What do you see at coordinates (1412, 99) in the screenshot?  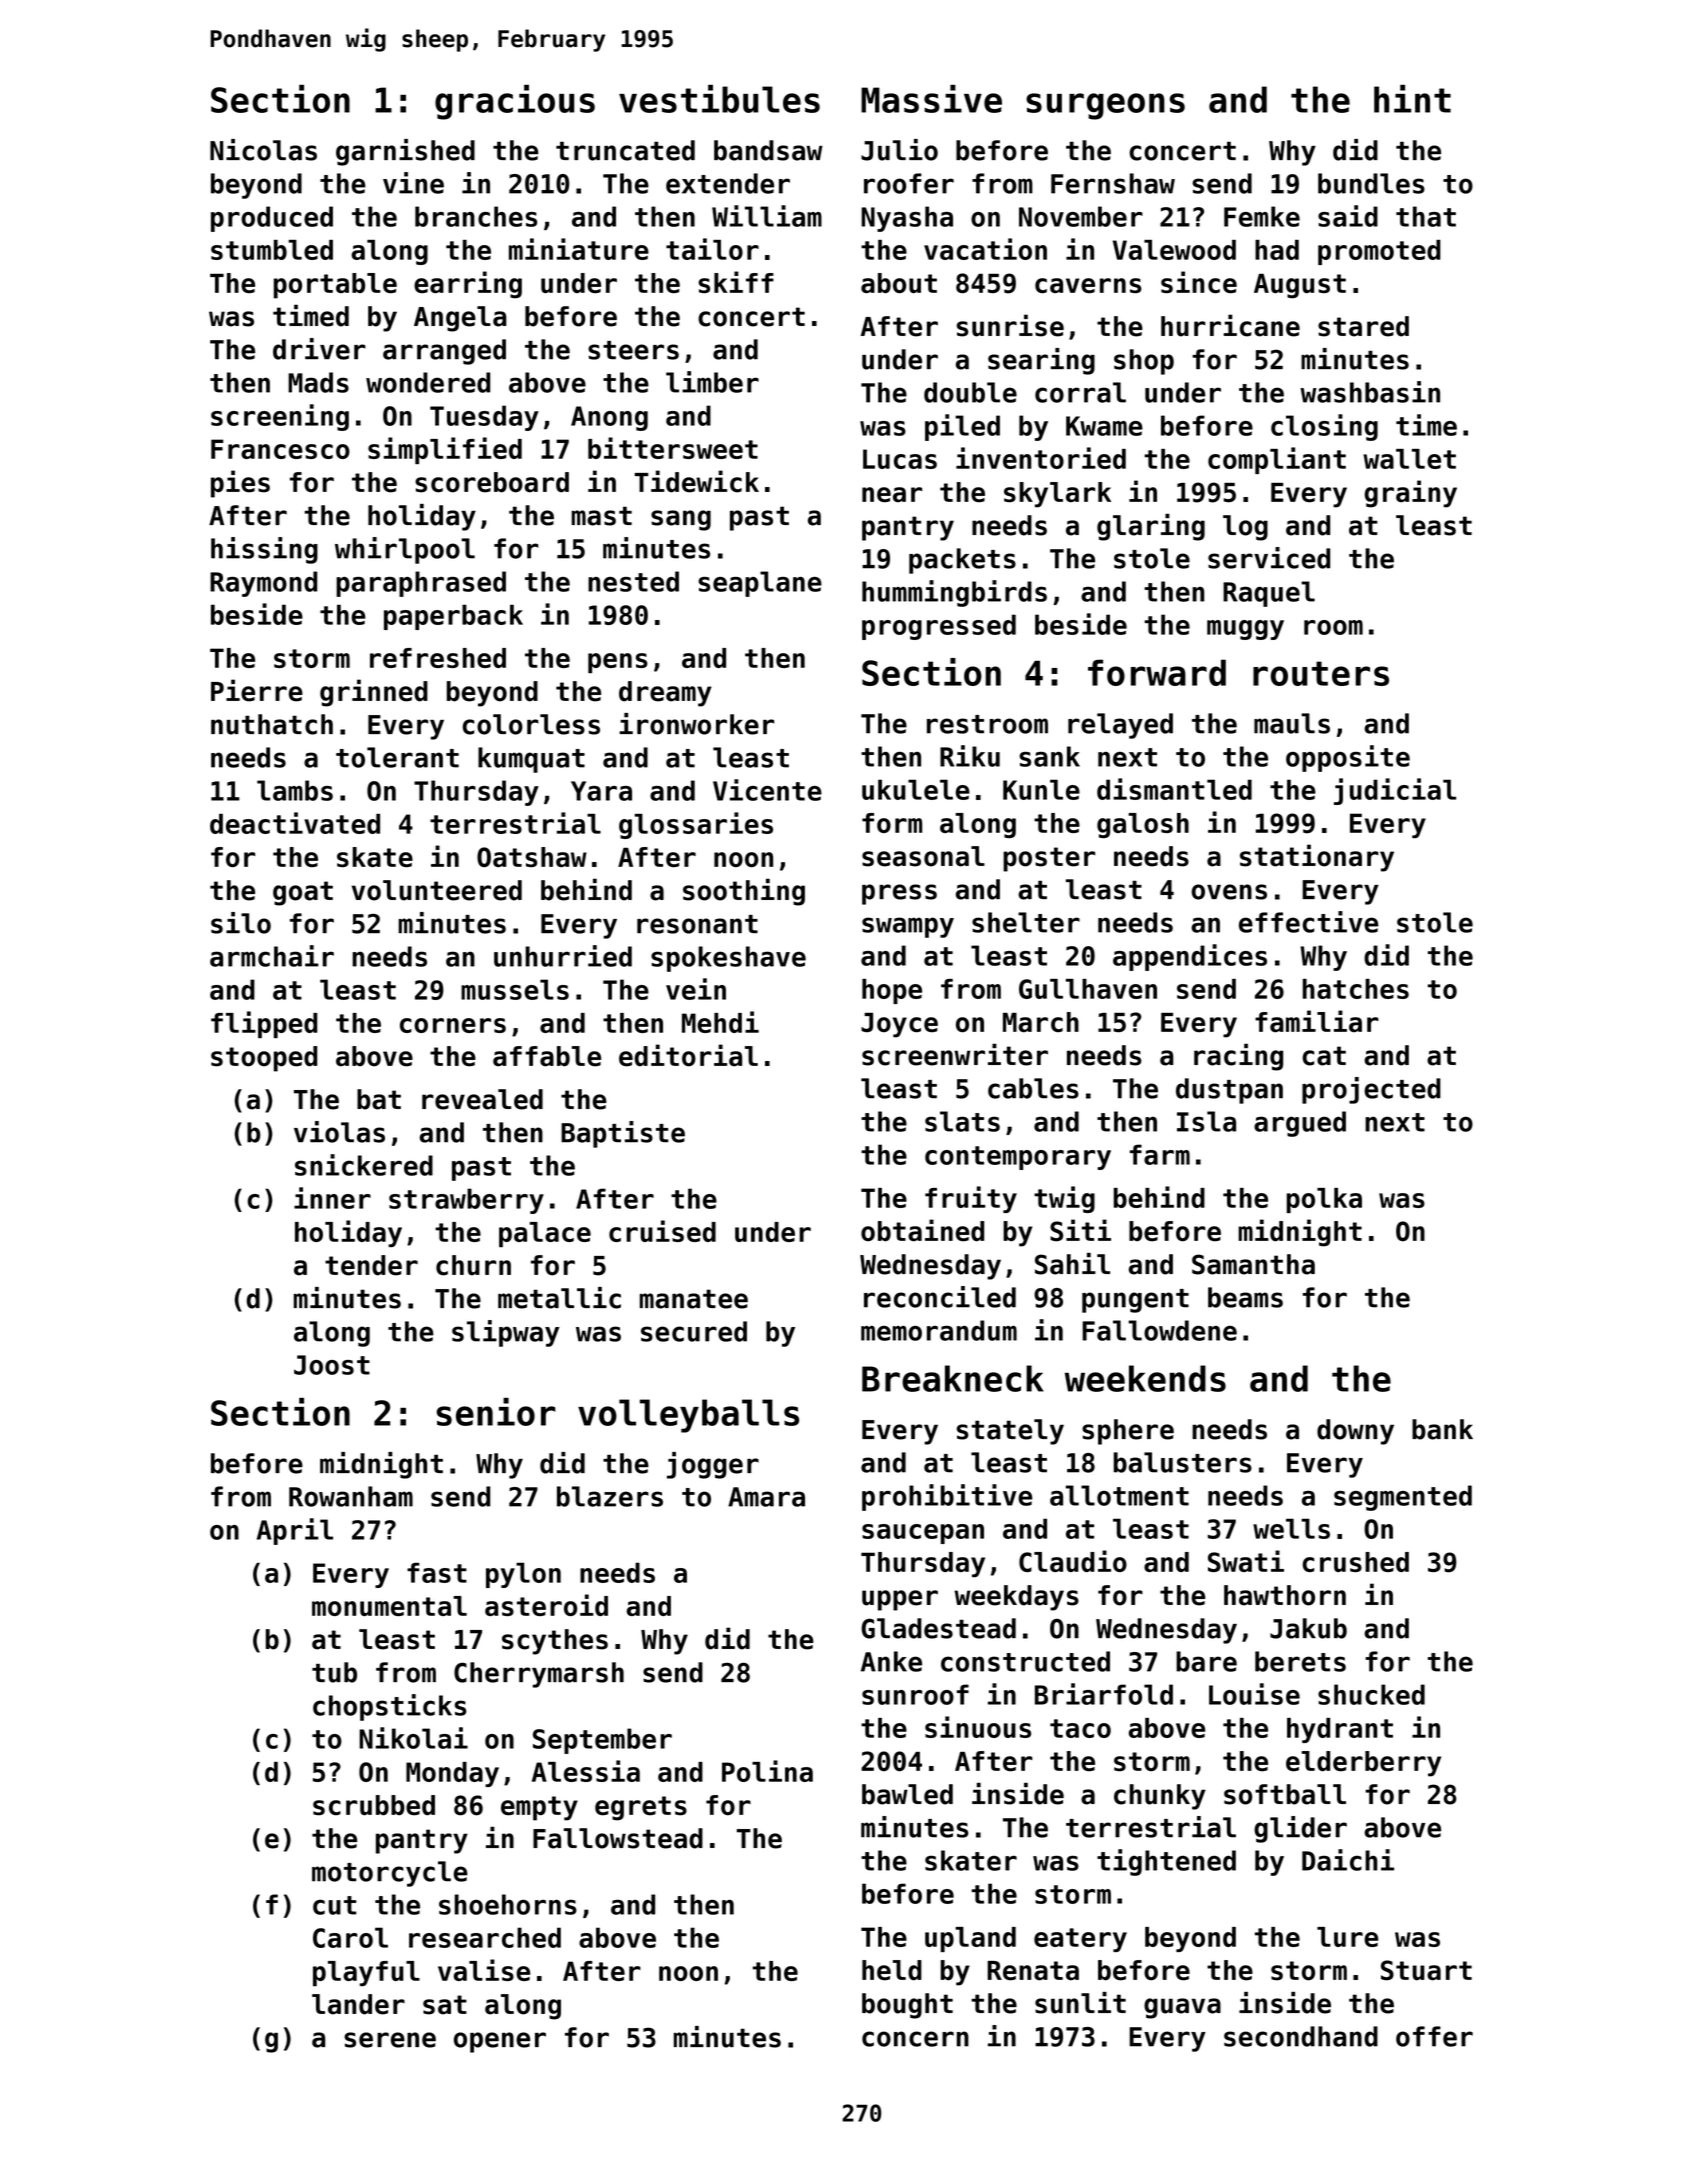 I see `hint` at bounding box center [1412, 99].
